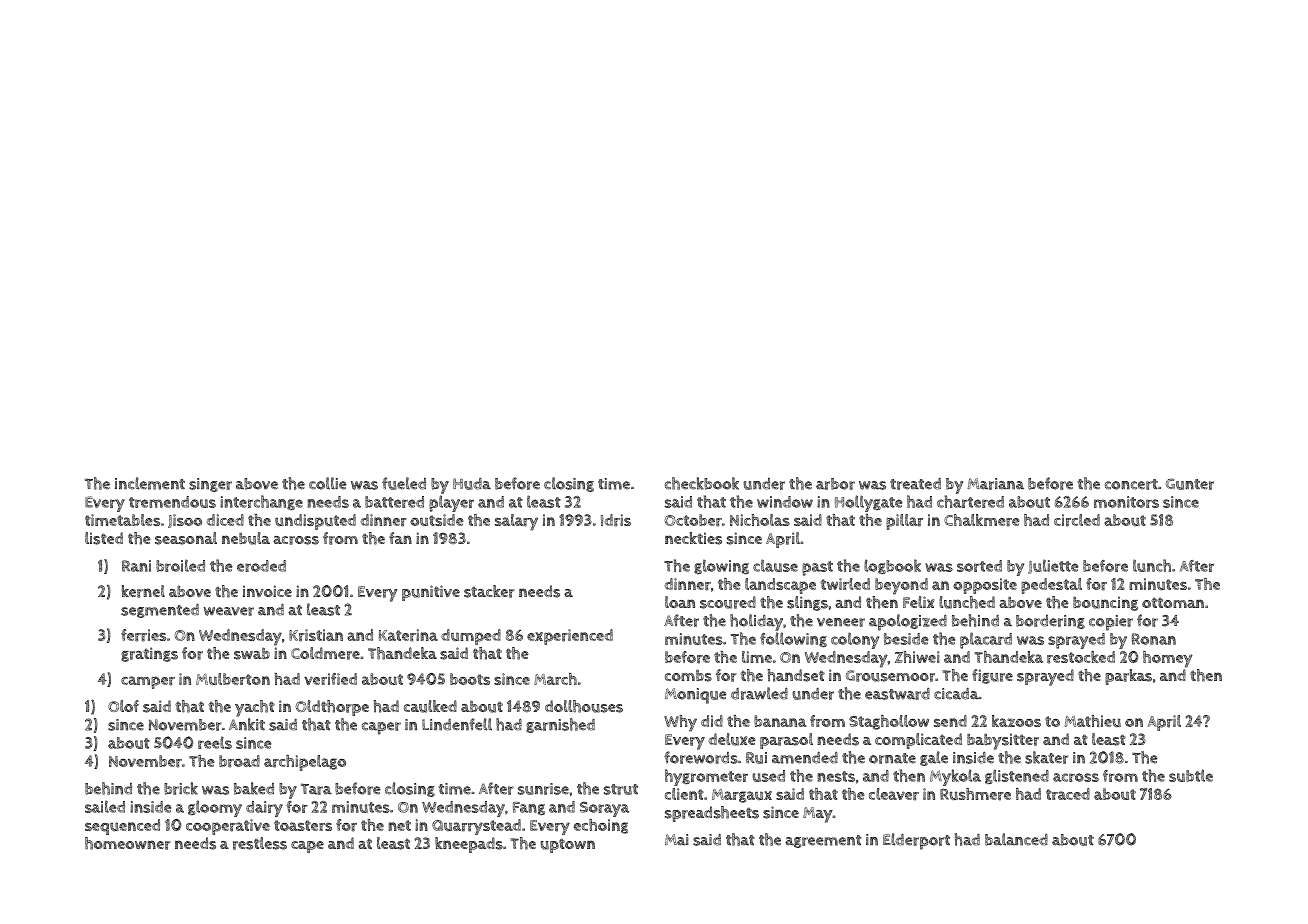 The height and width of the screenshot is (924, 1308). Describe the element at coordinates (1003, 741) in the screenshot. I see `babysitter` at that location.
